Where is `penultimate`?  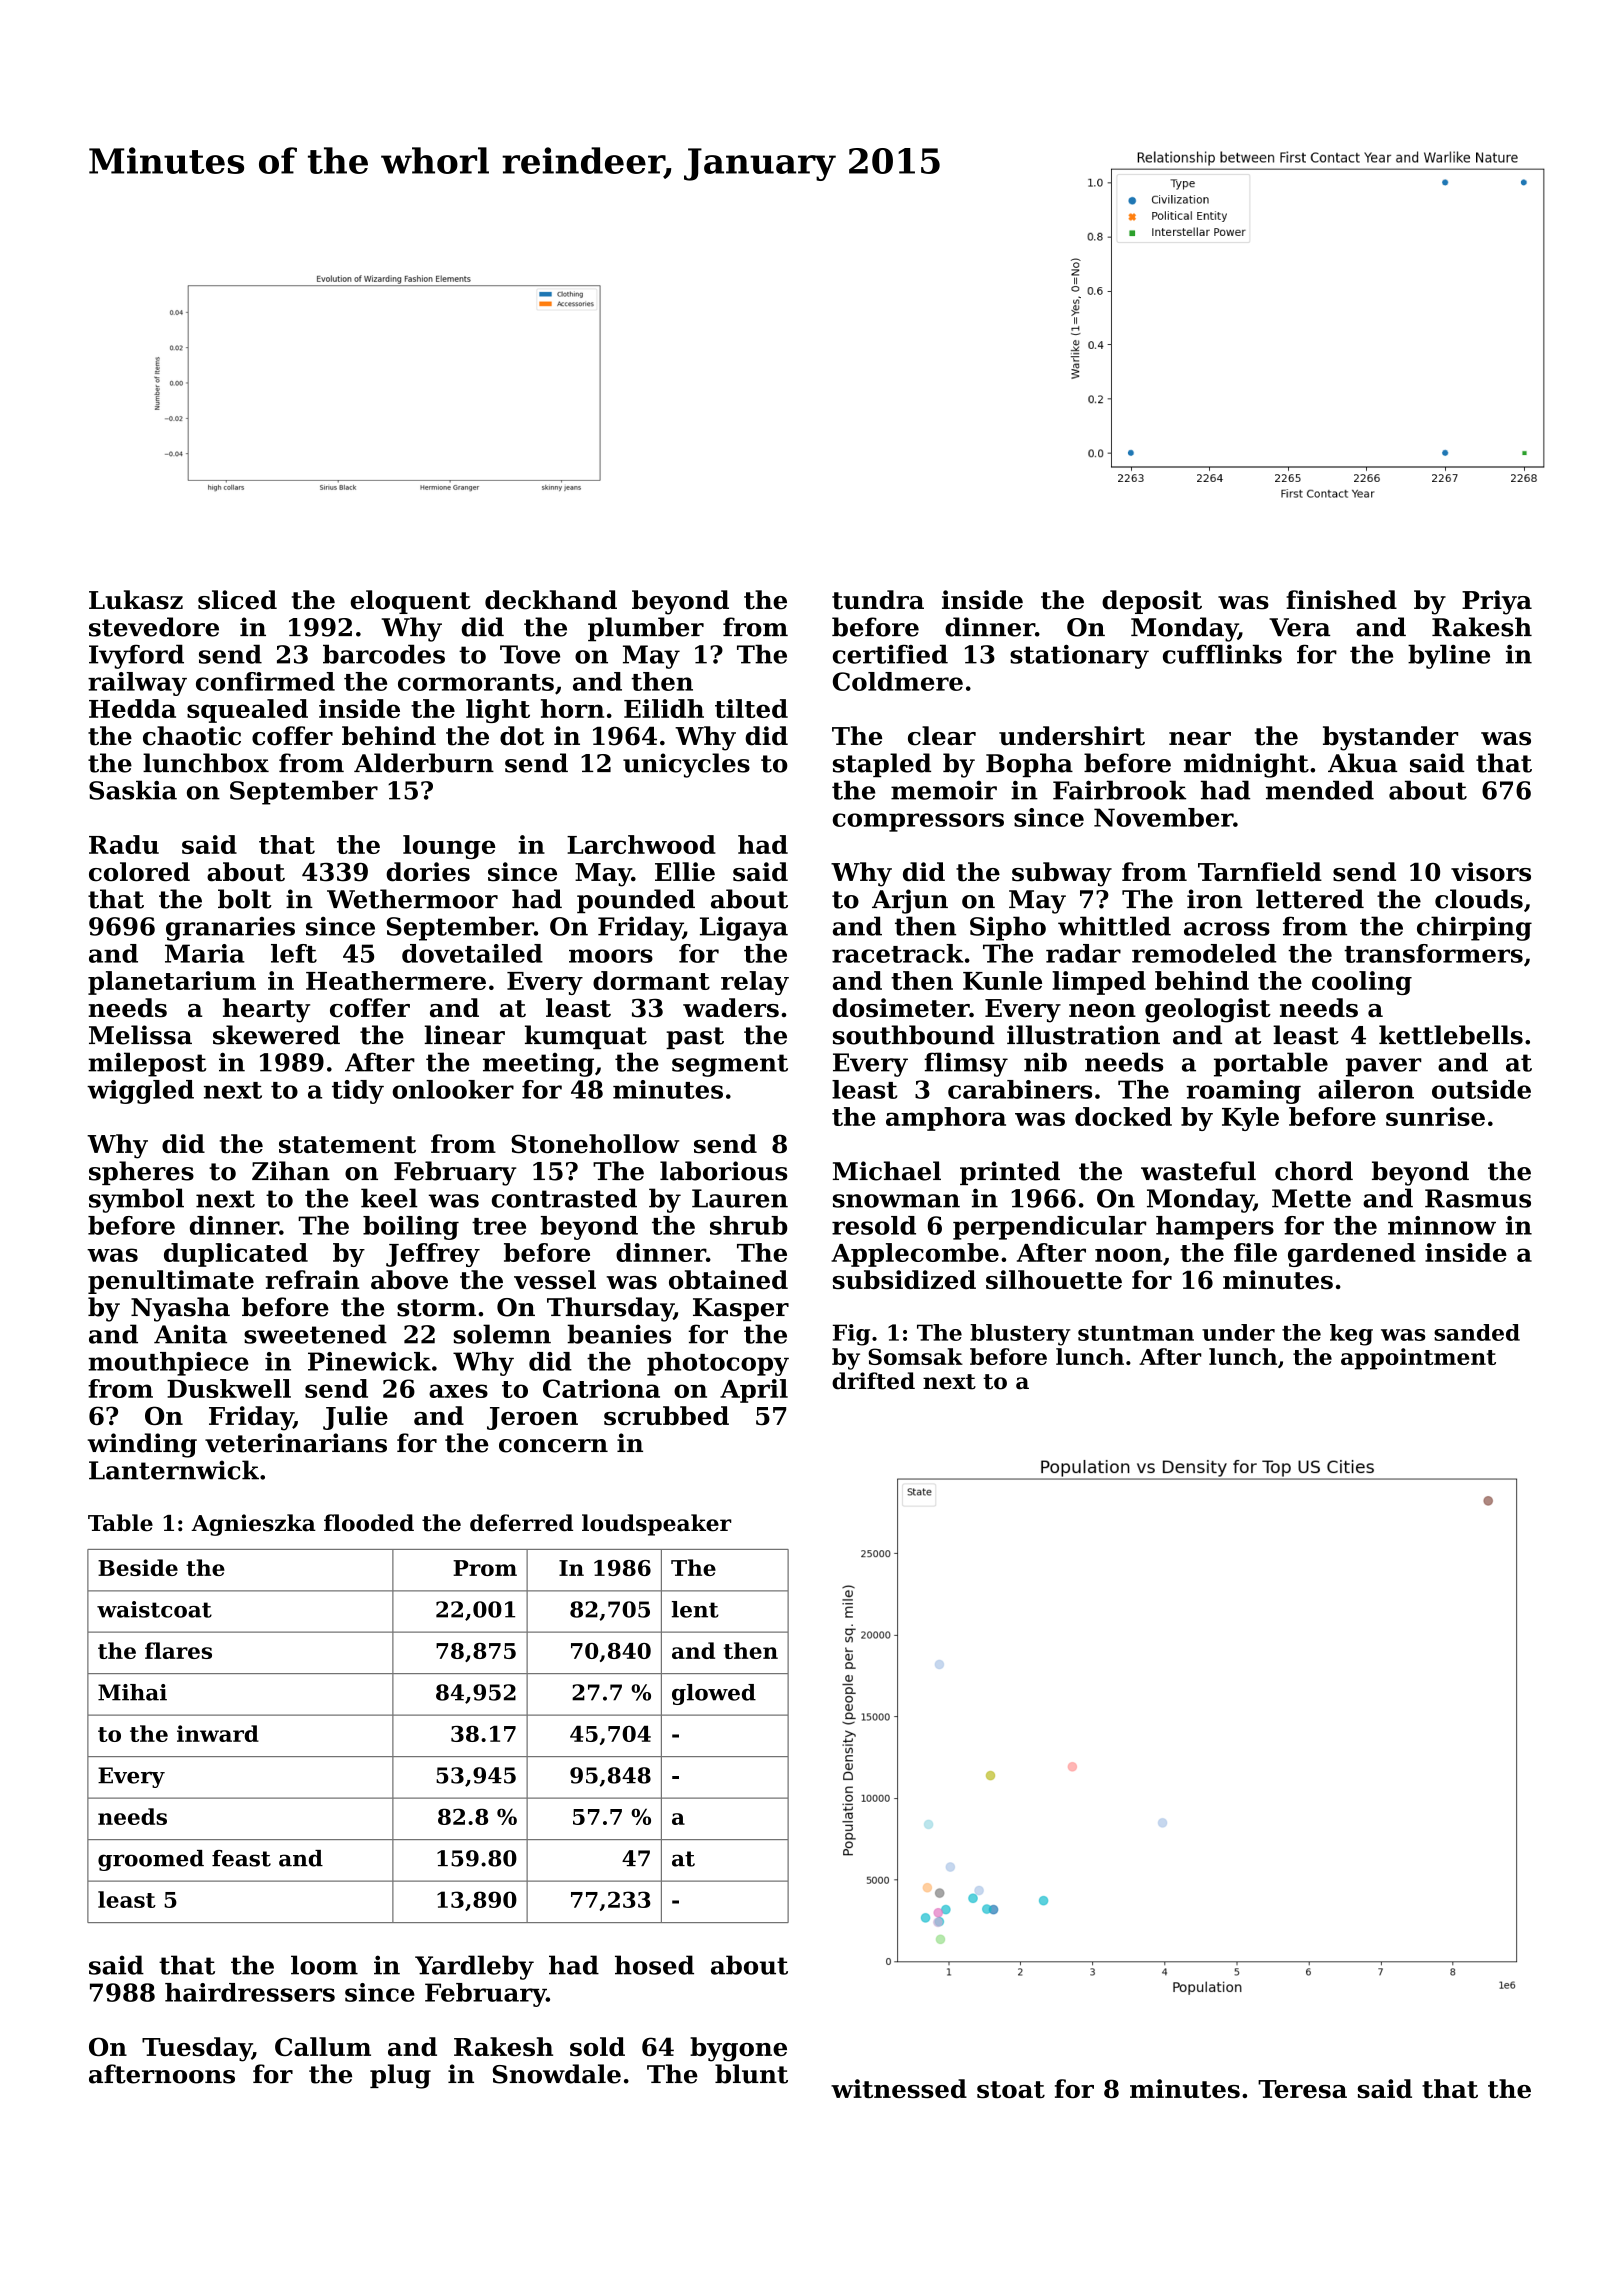 penultimate is located at coordinates (171, 1282).
